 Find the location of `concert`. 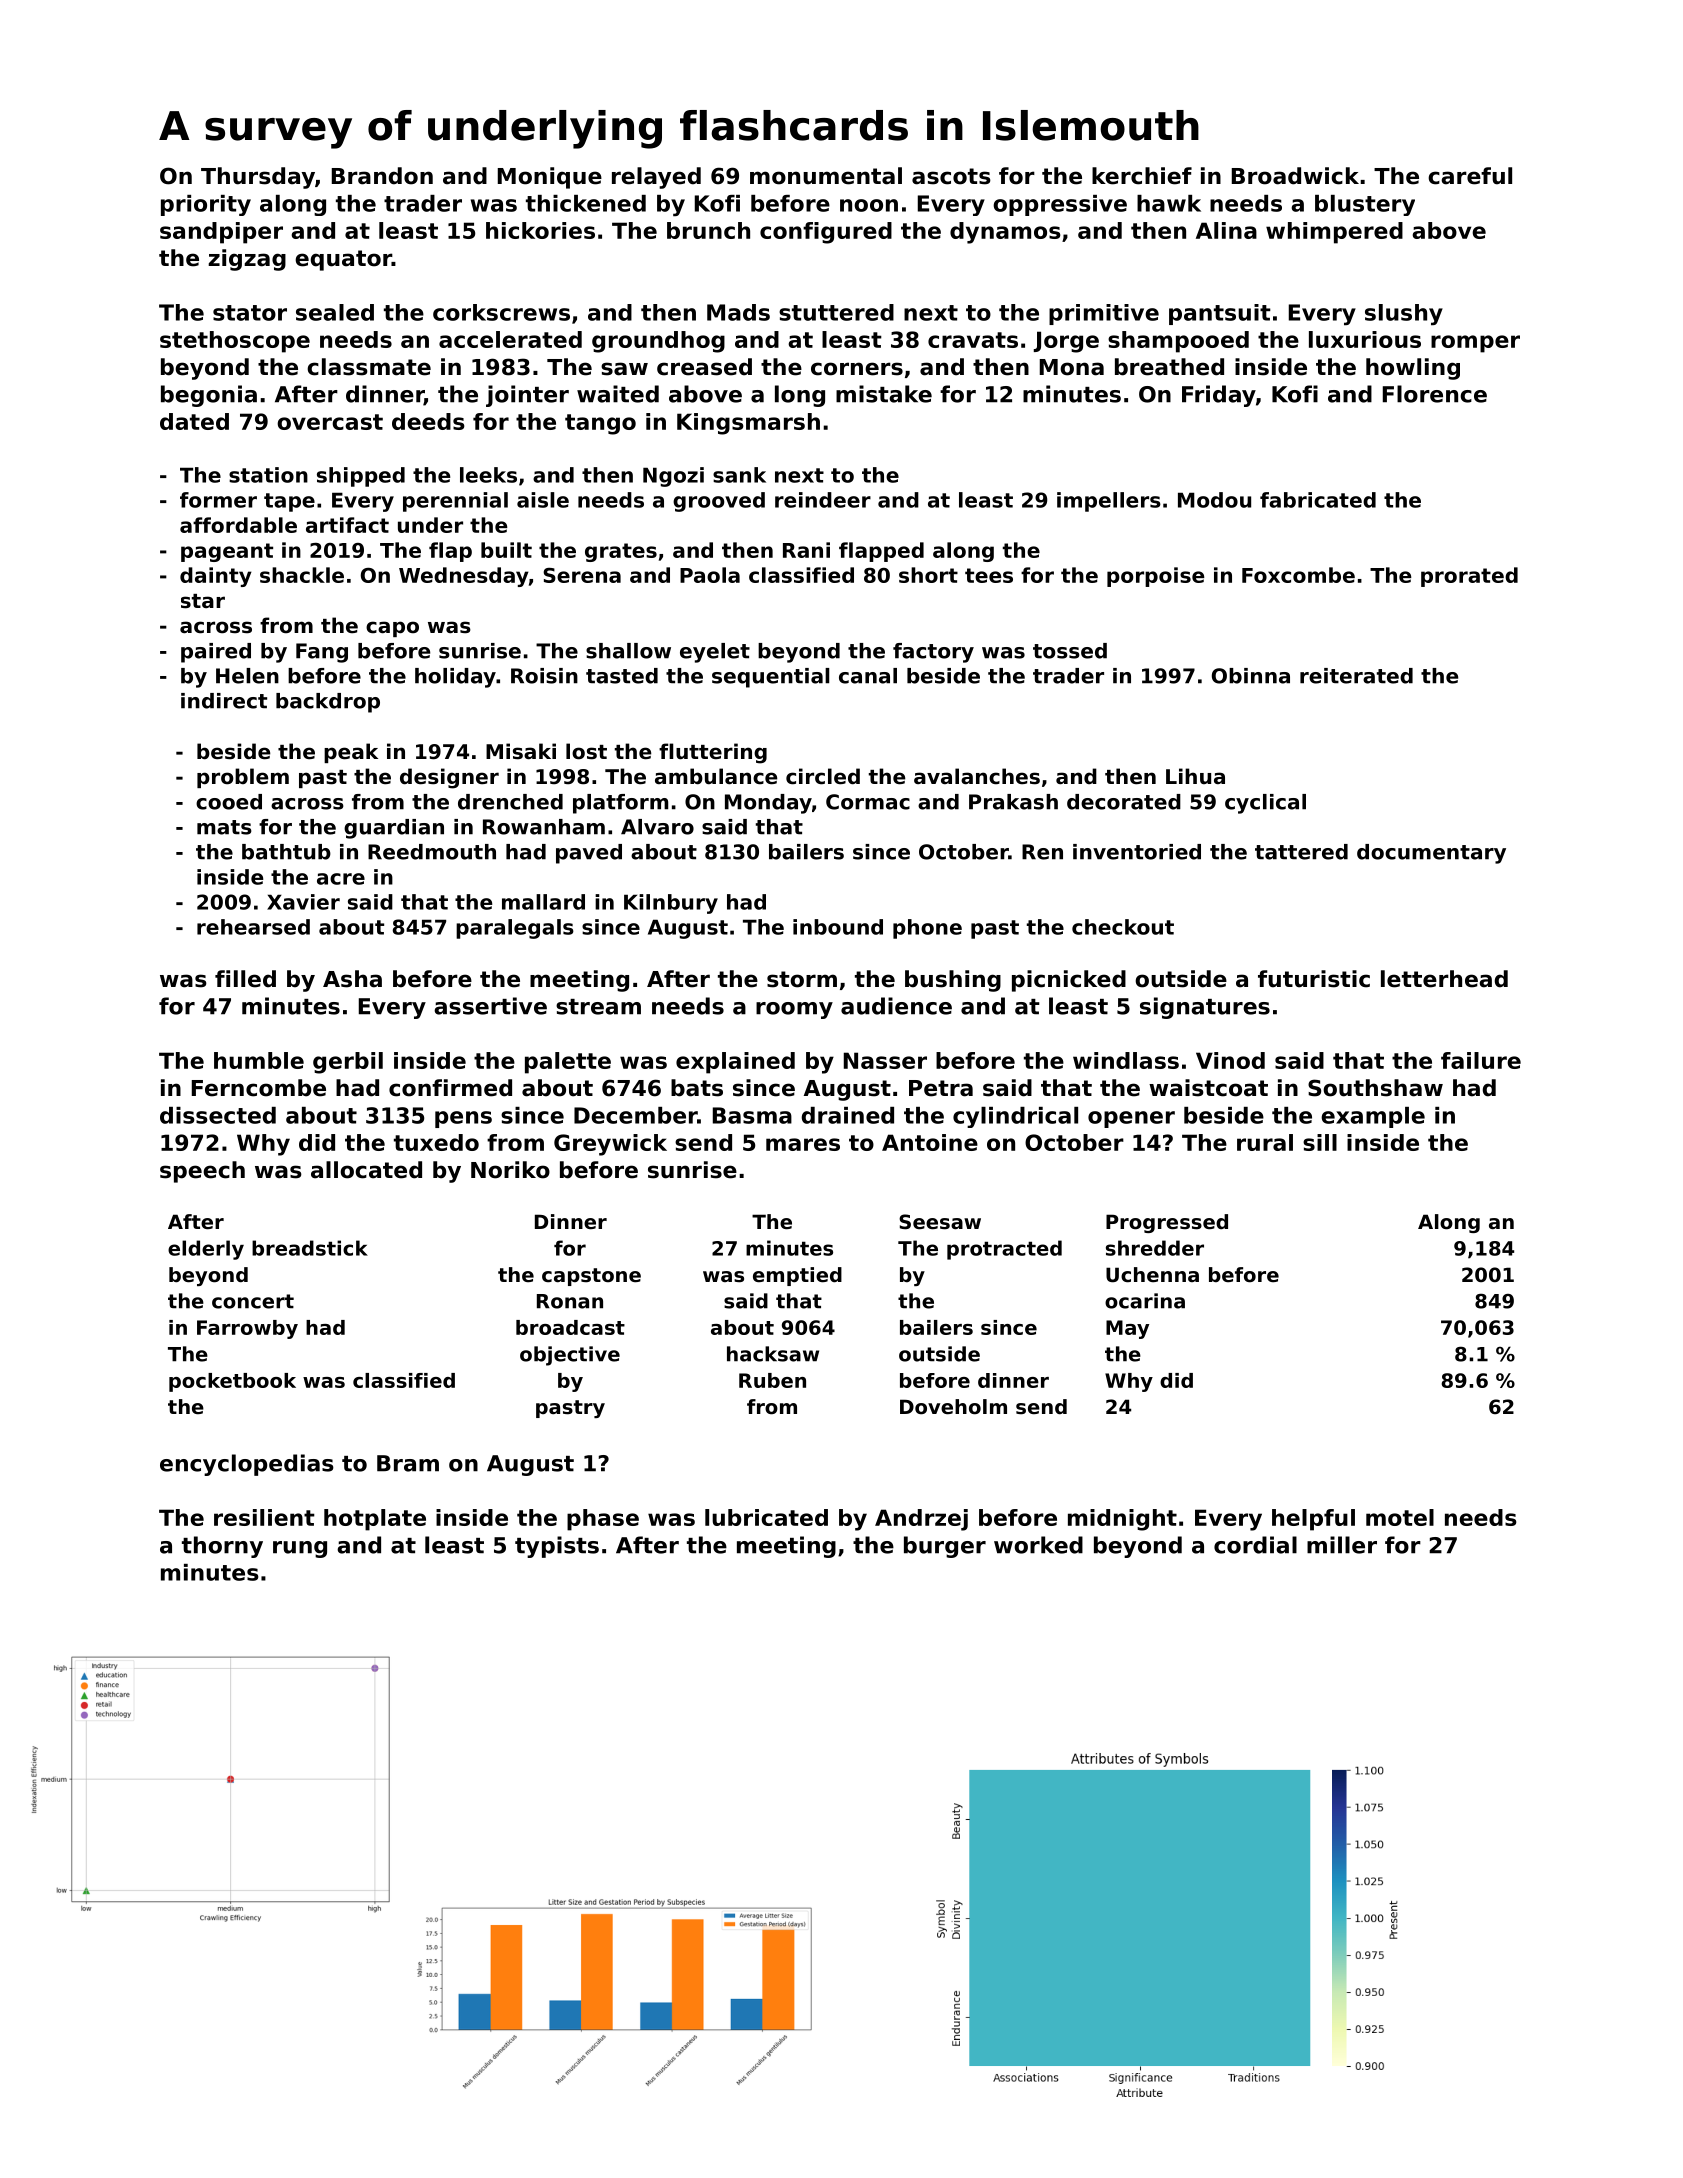

concert is located at coordinates (253, 1301).
